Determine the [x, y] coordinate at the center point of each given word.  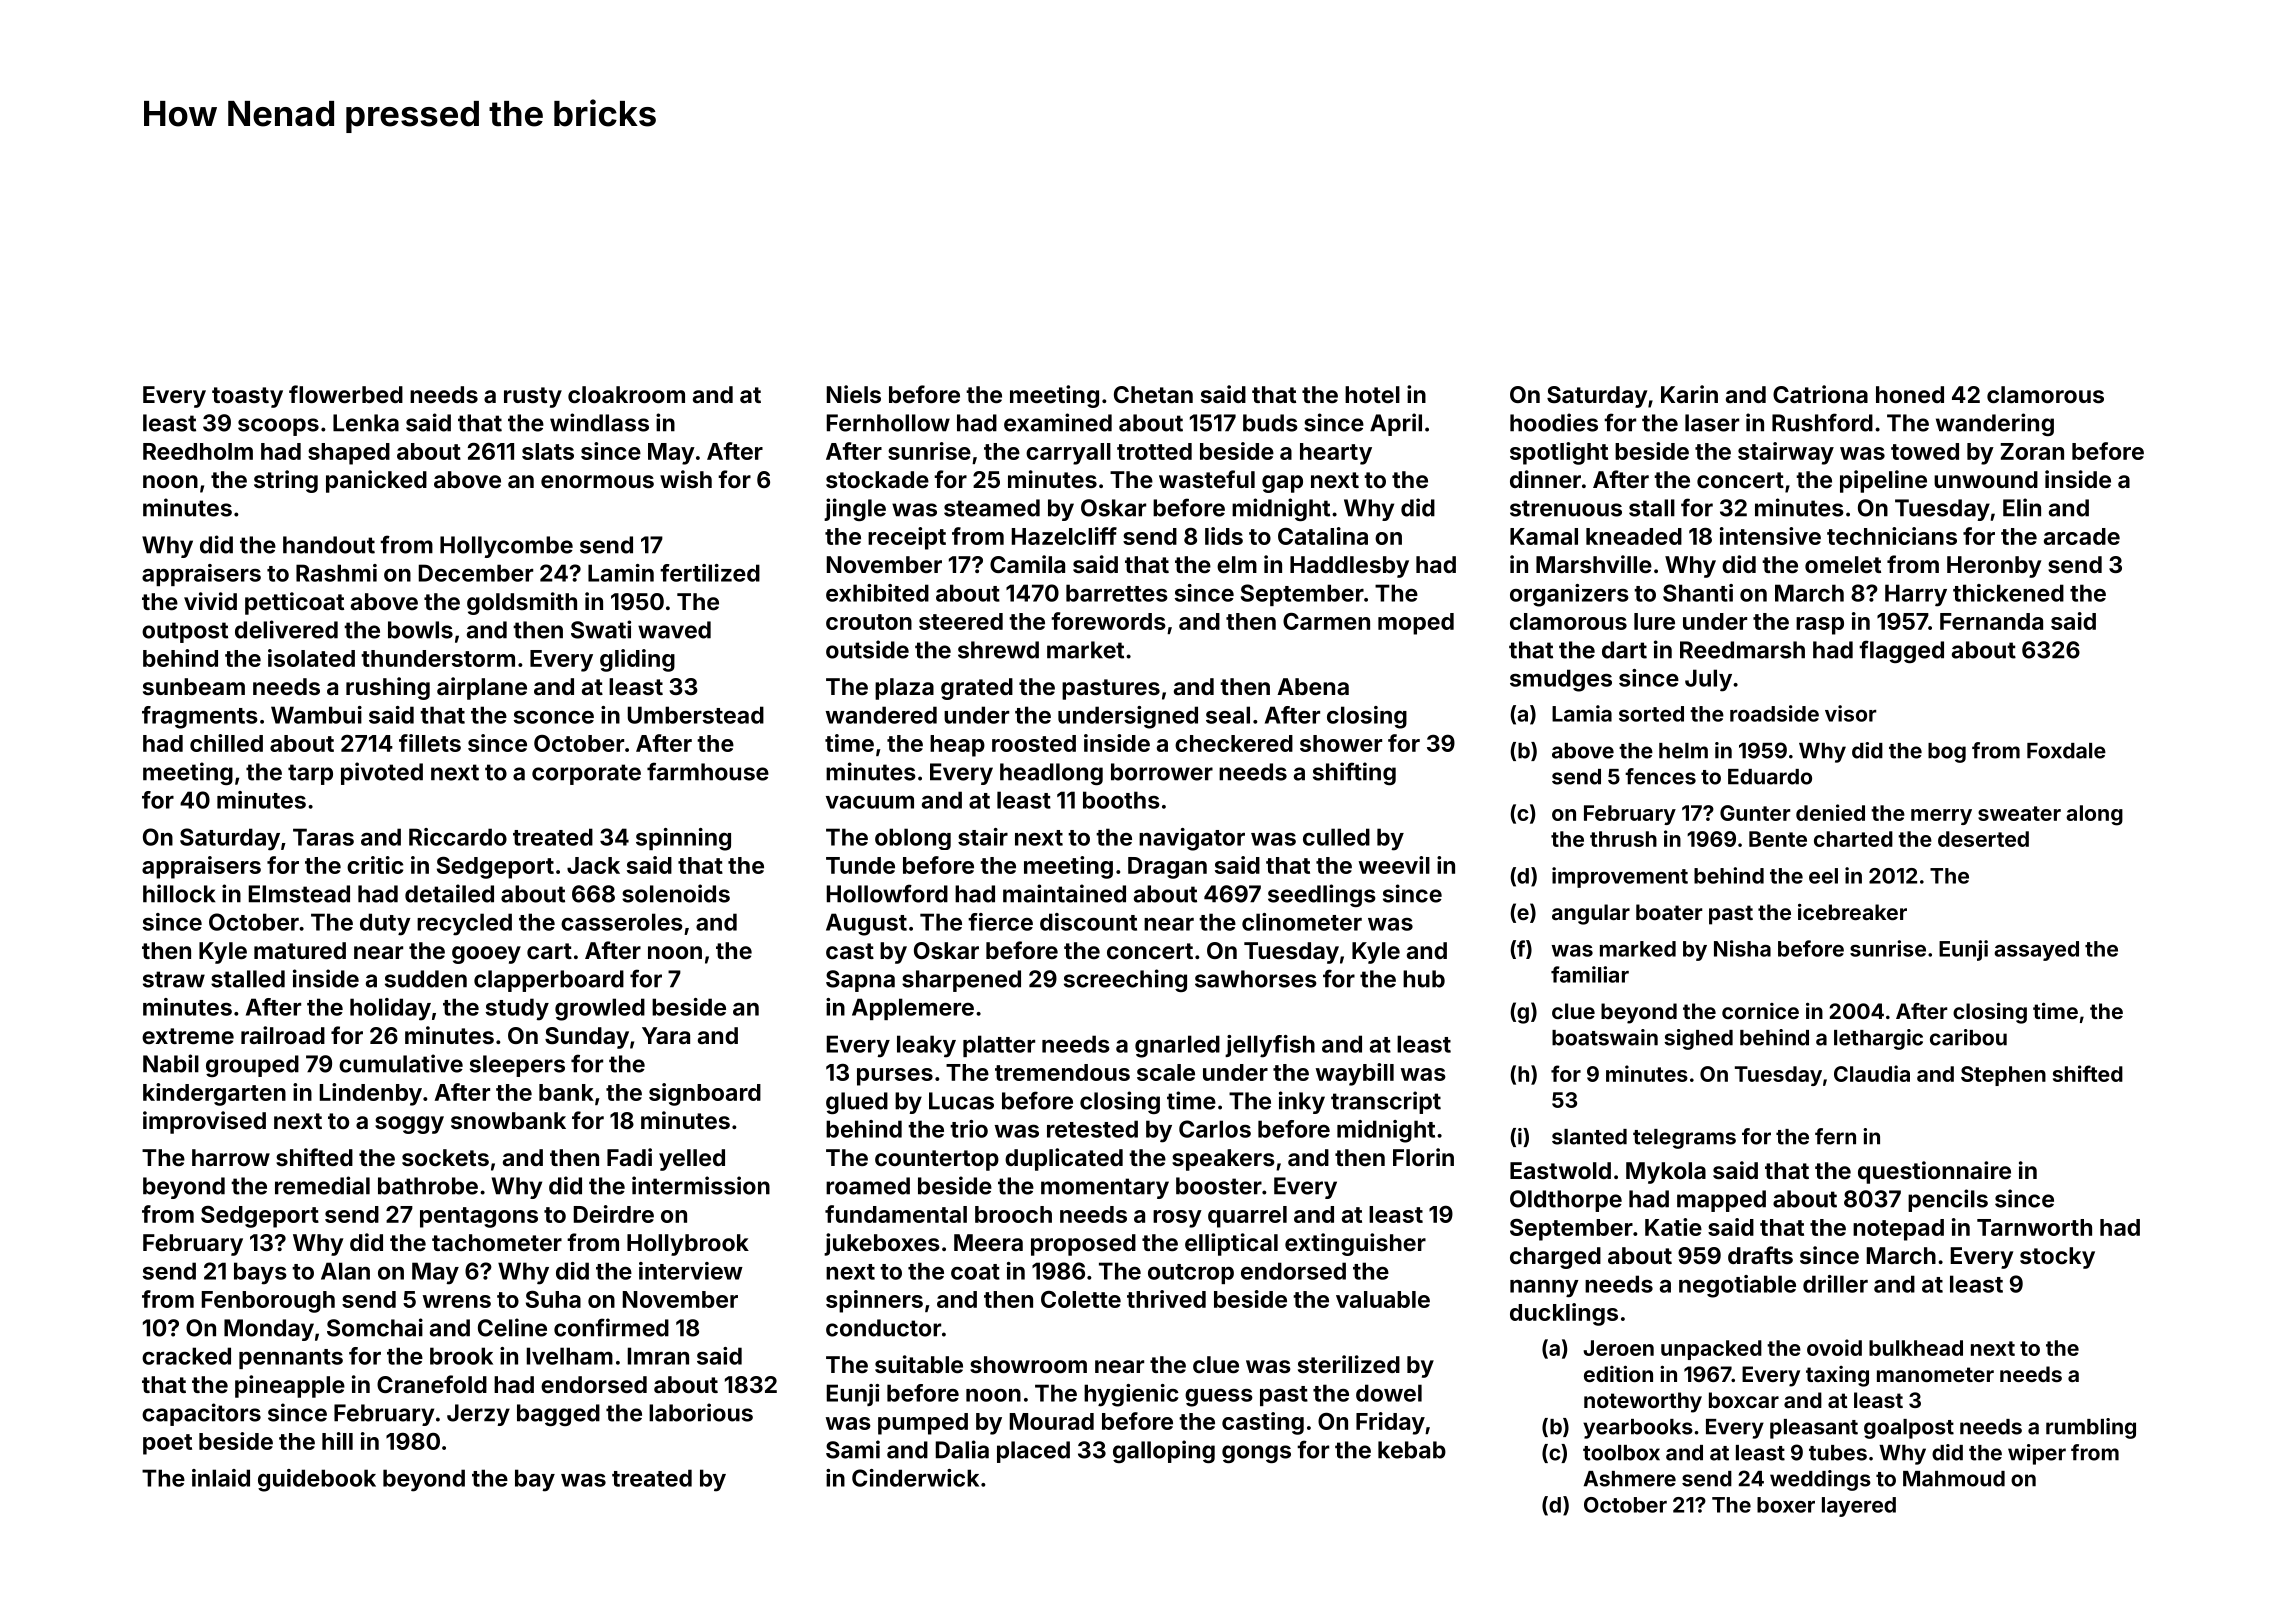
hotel [1372, 394]
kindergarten [214, 1094]
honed [1910, 394]
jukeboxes [882, 1244]
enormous [597, 481]
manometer [1935, 1374]
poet [167, 1444]
